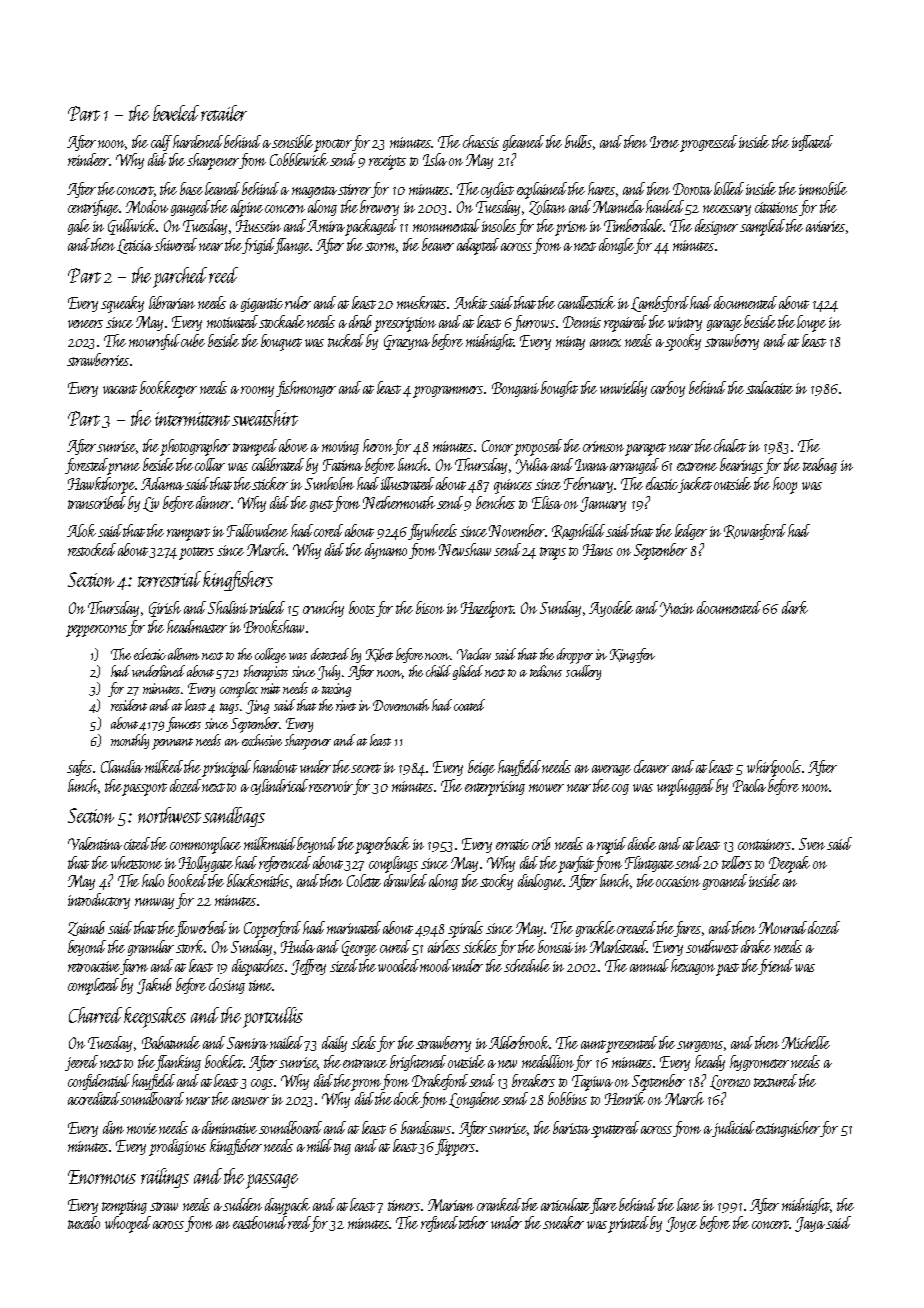 The image size is (924, 1308). What do you see at coordinates (330, 654) in the screenshot?
I see `detected` at bounding box center [330, 654].
